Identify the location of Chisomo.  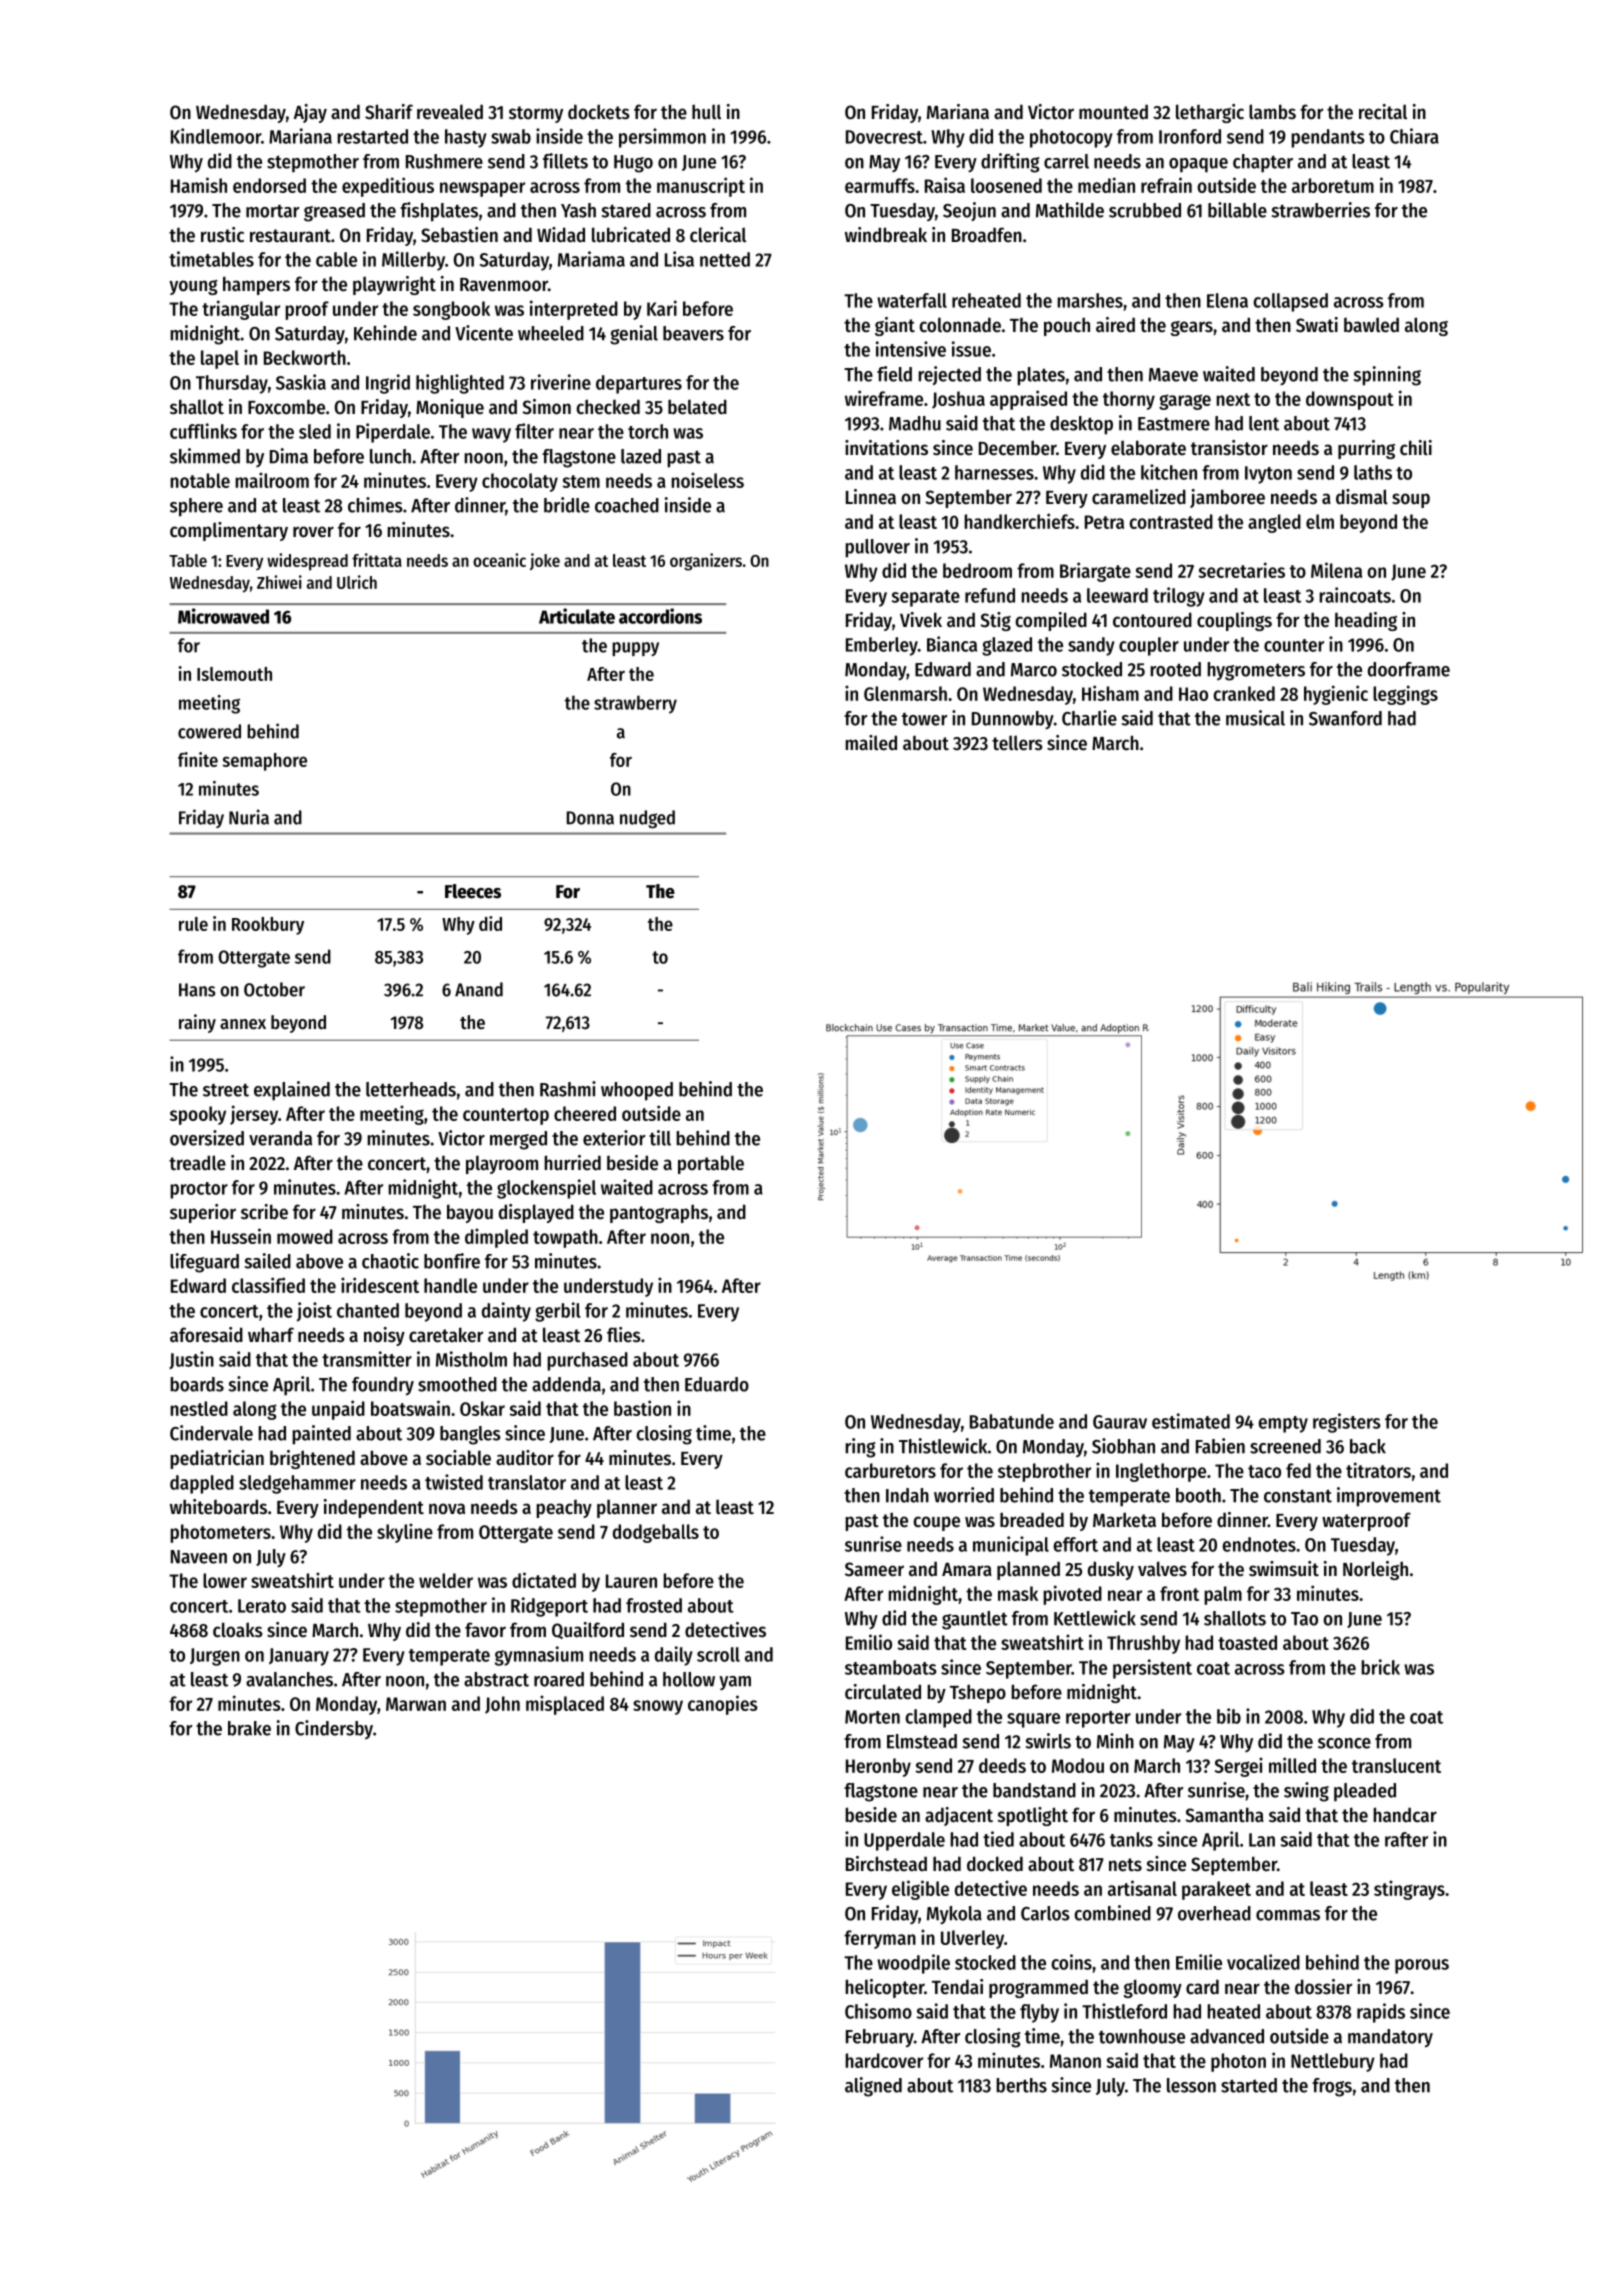
(878, 2011).
